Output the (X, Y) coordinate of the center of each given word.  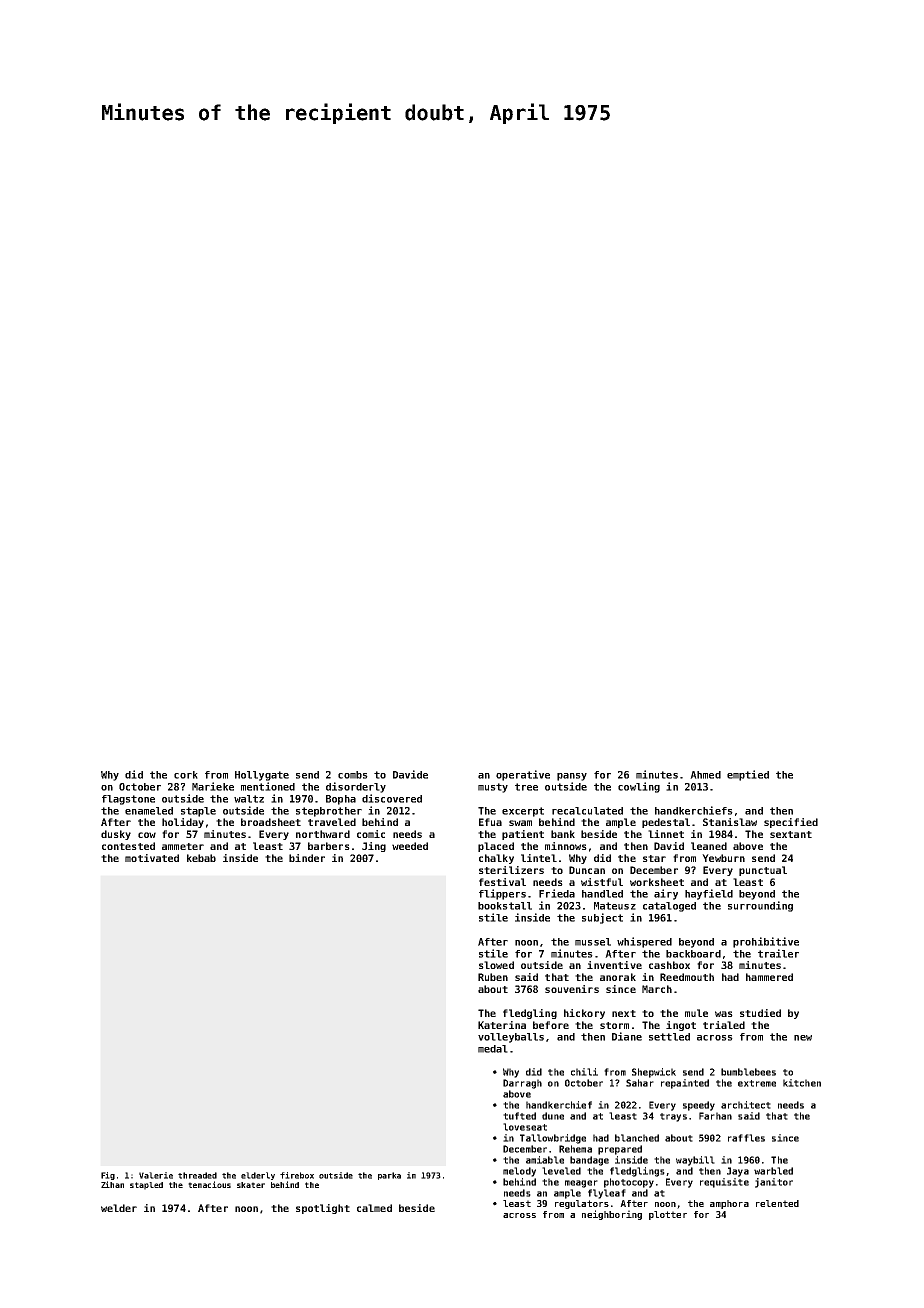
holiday (183, 823)
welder (119, 1208)
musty (493, 788)
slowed (496, 965)
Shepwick (654, 1073)
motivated (152, 858)
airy (666, 894)
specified (791, 823)
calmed (374, 1208)
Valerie (156, 1175)
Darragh (522, 1084)
